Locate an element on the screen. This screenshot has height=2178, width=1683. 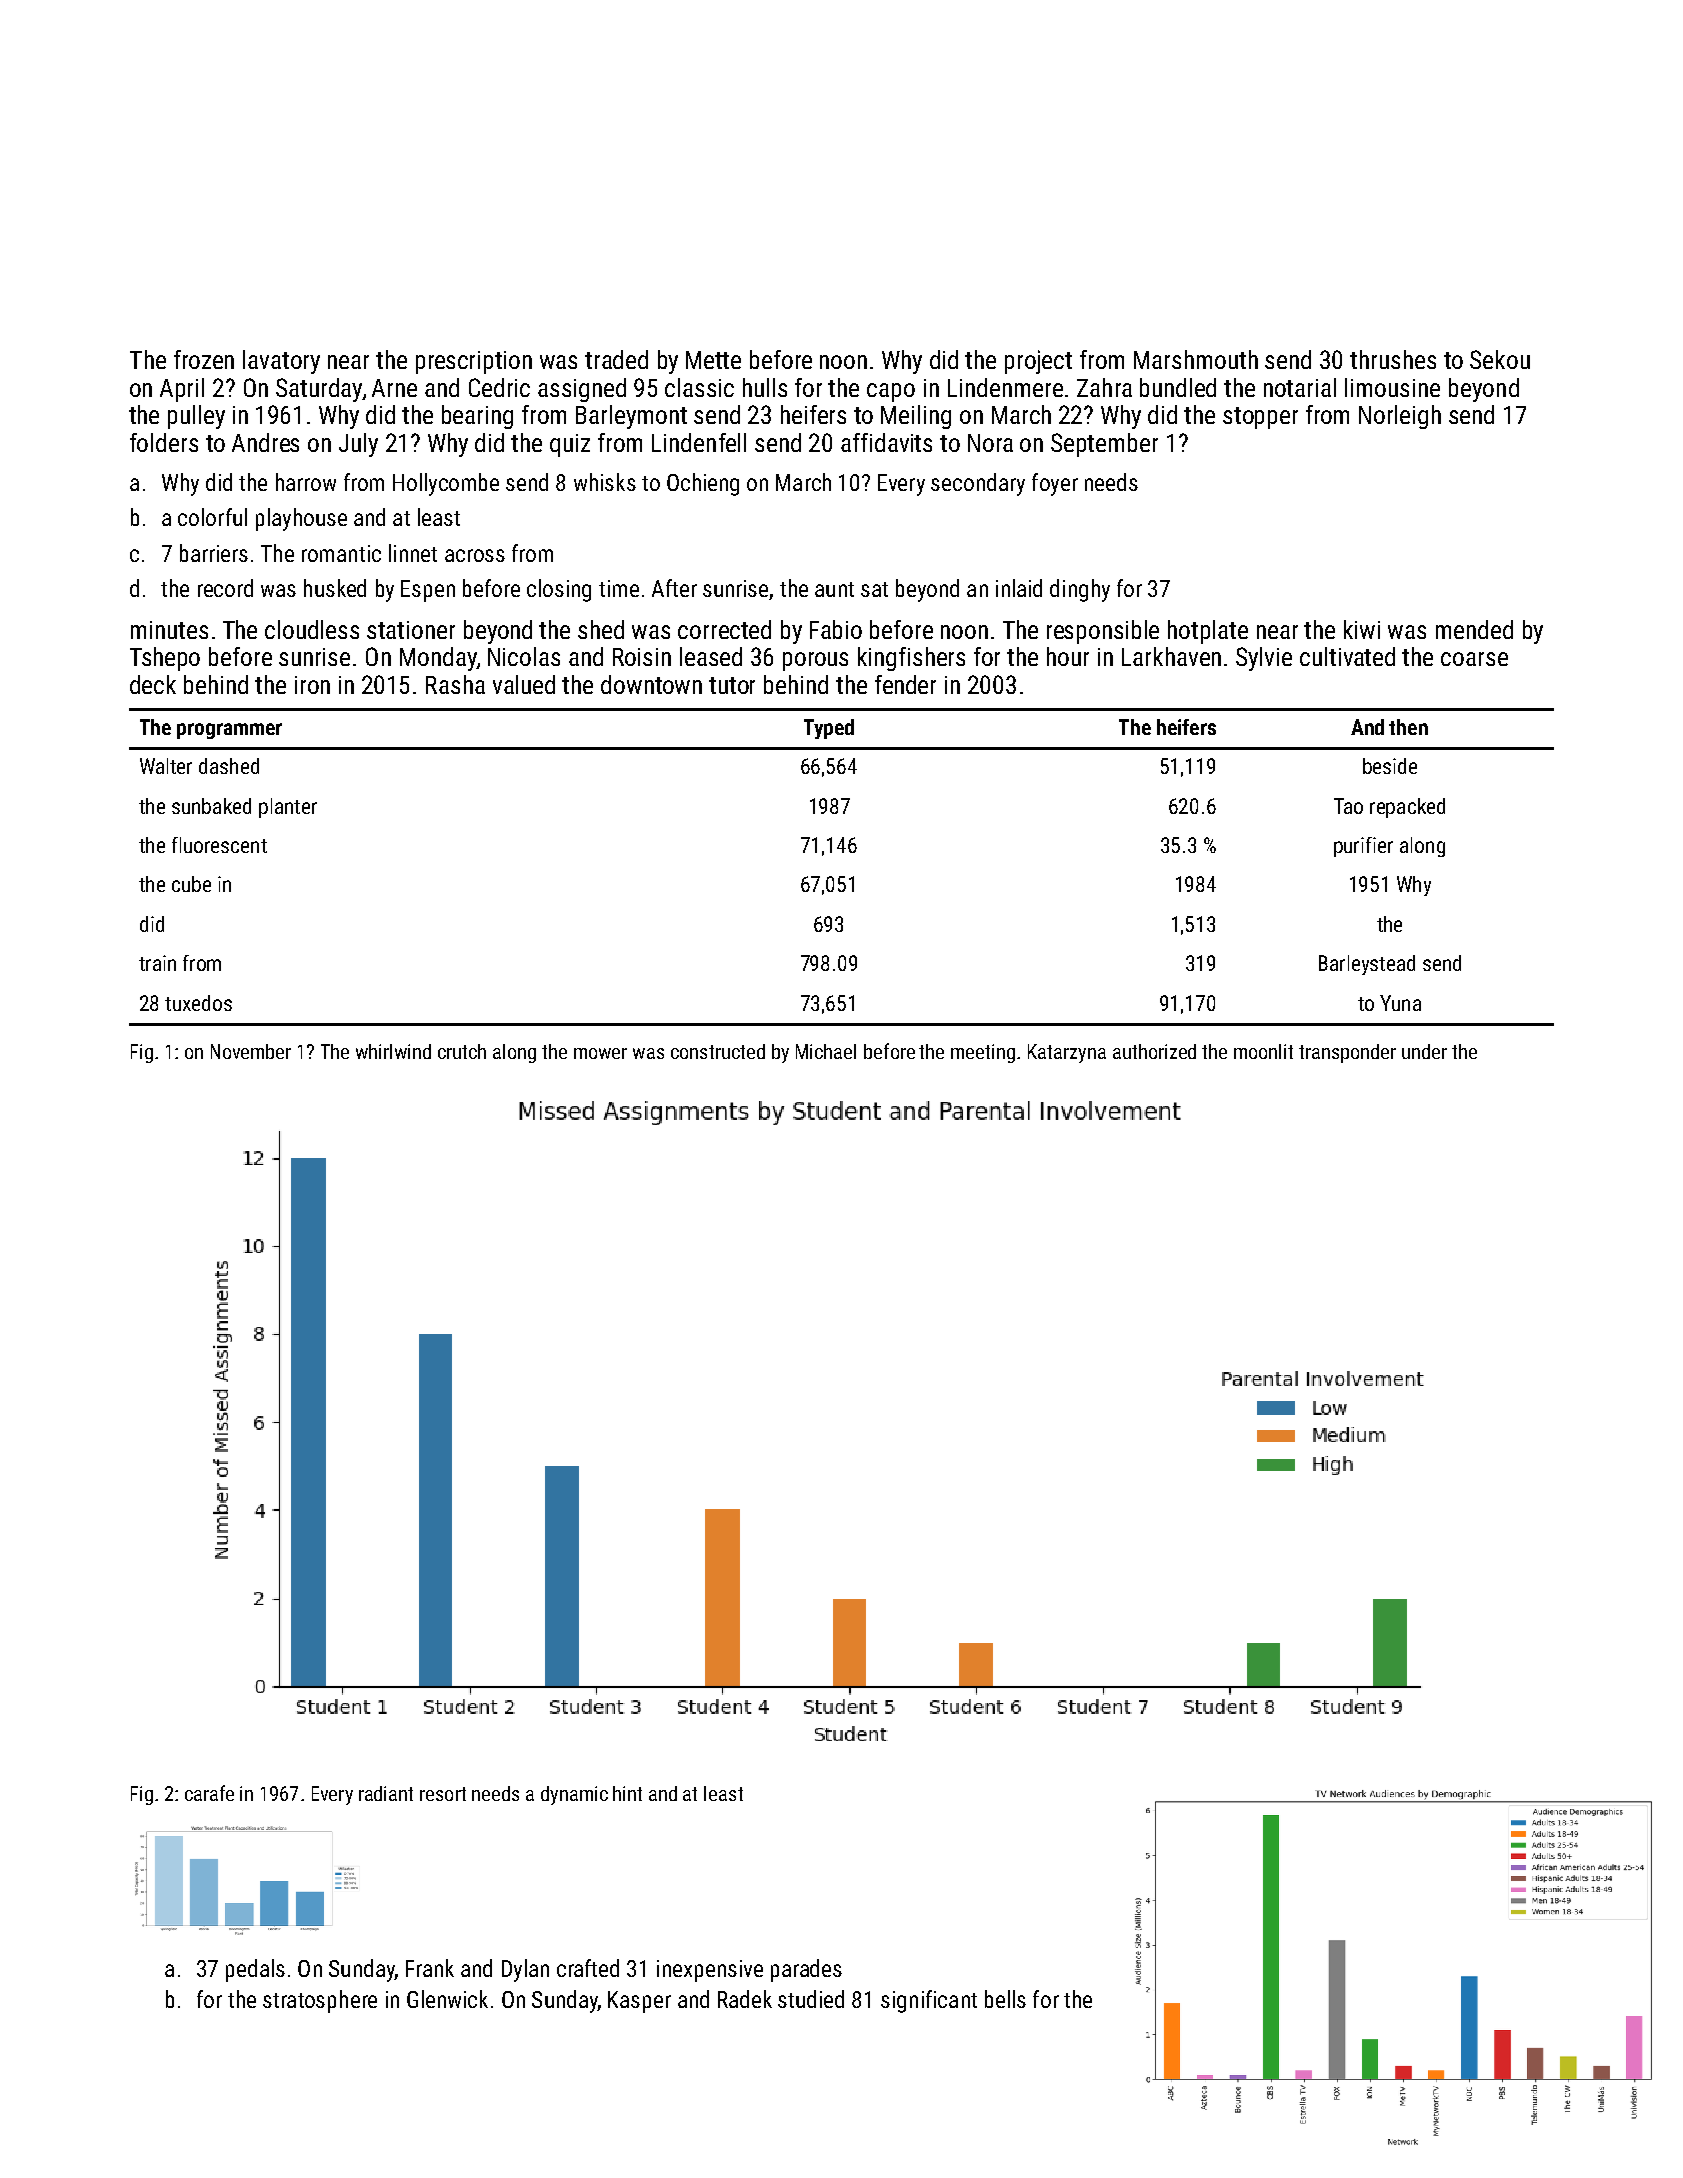
tuxedos is located at coordinates (198, 1003).
